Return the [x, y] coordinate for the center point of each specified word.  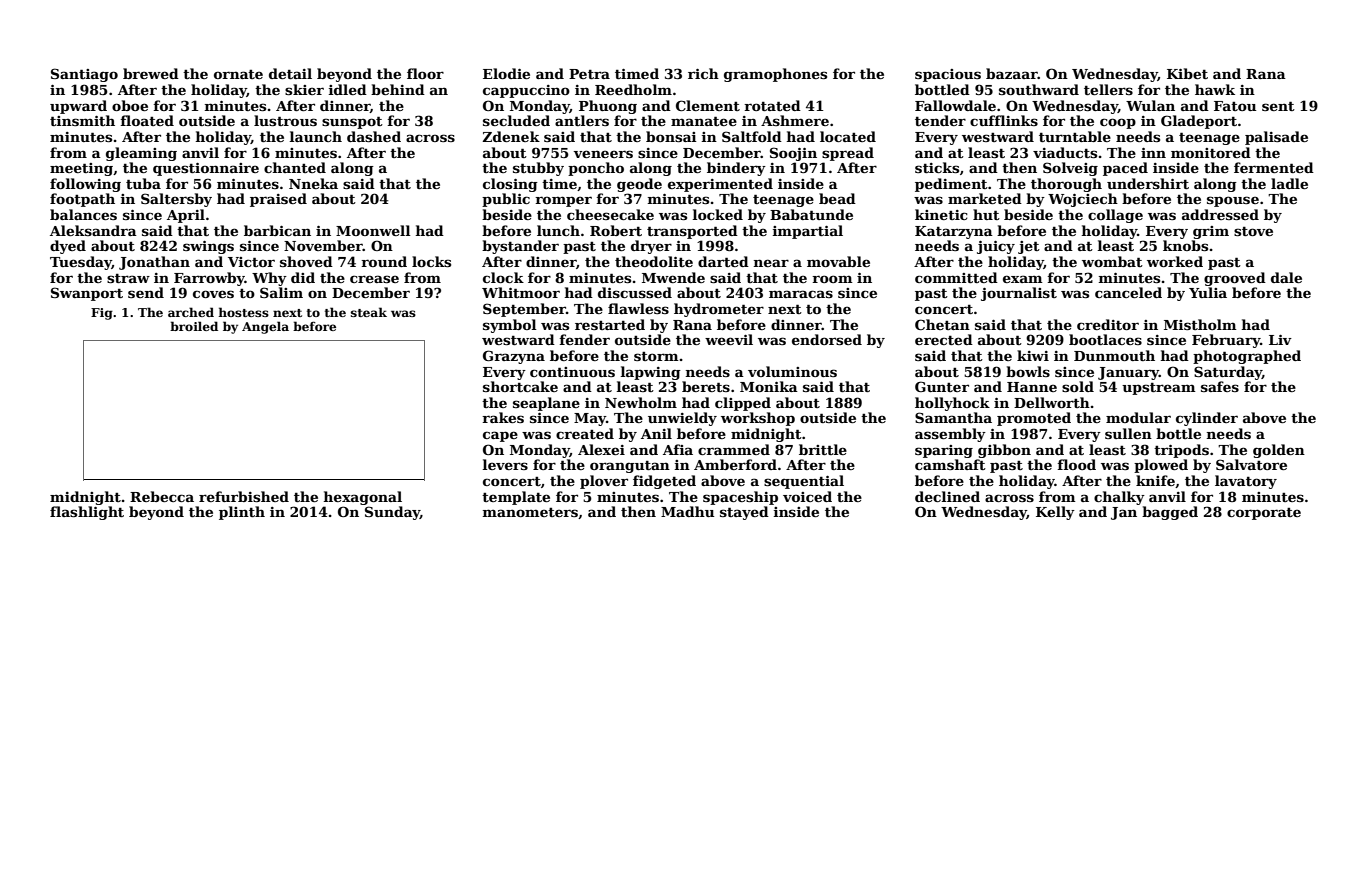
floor [425, 73]
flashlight [87, 513]
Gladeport [1199, 122]
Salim [281, 292]
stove [1253, 231]
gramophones [775, 75]
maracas [801, 294]
